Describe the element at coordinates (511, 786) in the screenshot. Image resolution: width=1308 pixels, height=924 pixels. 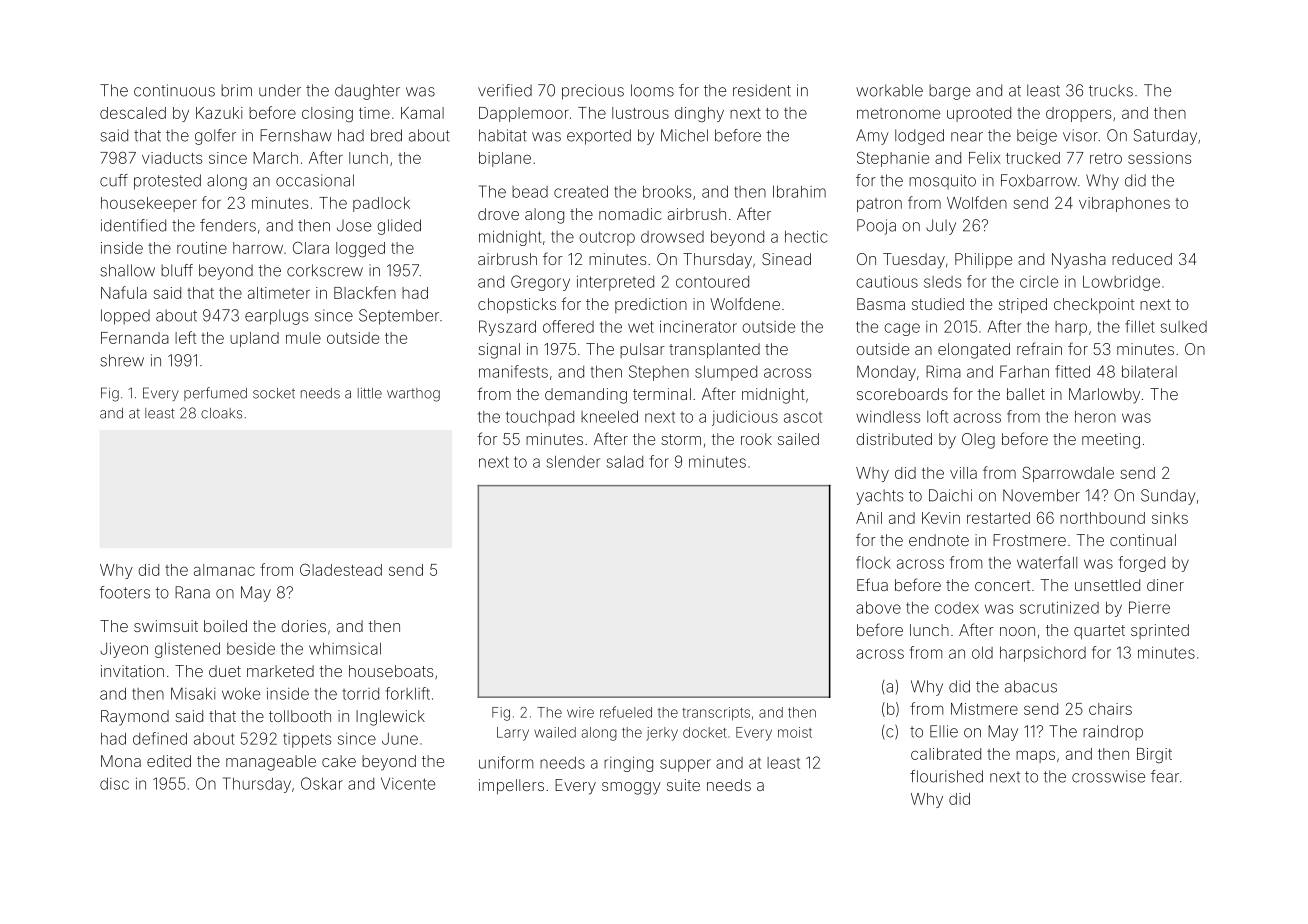
I see `impellers` at that location.
